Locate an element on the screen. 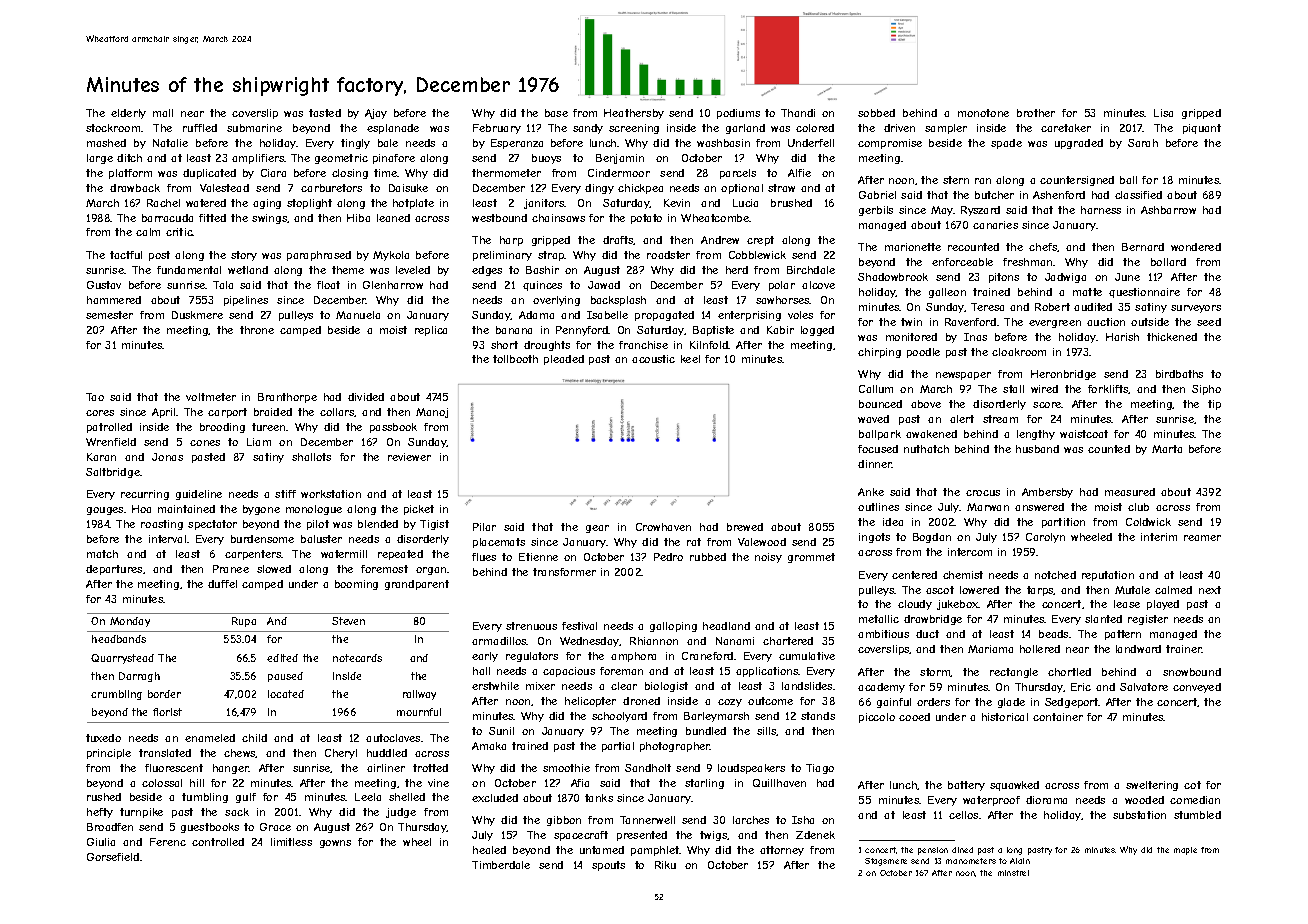  Giulia is located at coordinates (101, 842).
